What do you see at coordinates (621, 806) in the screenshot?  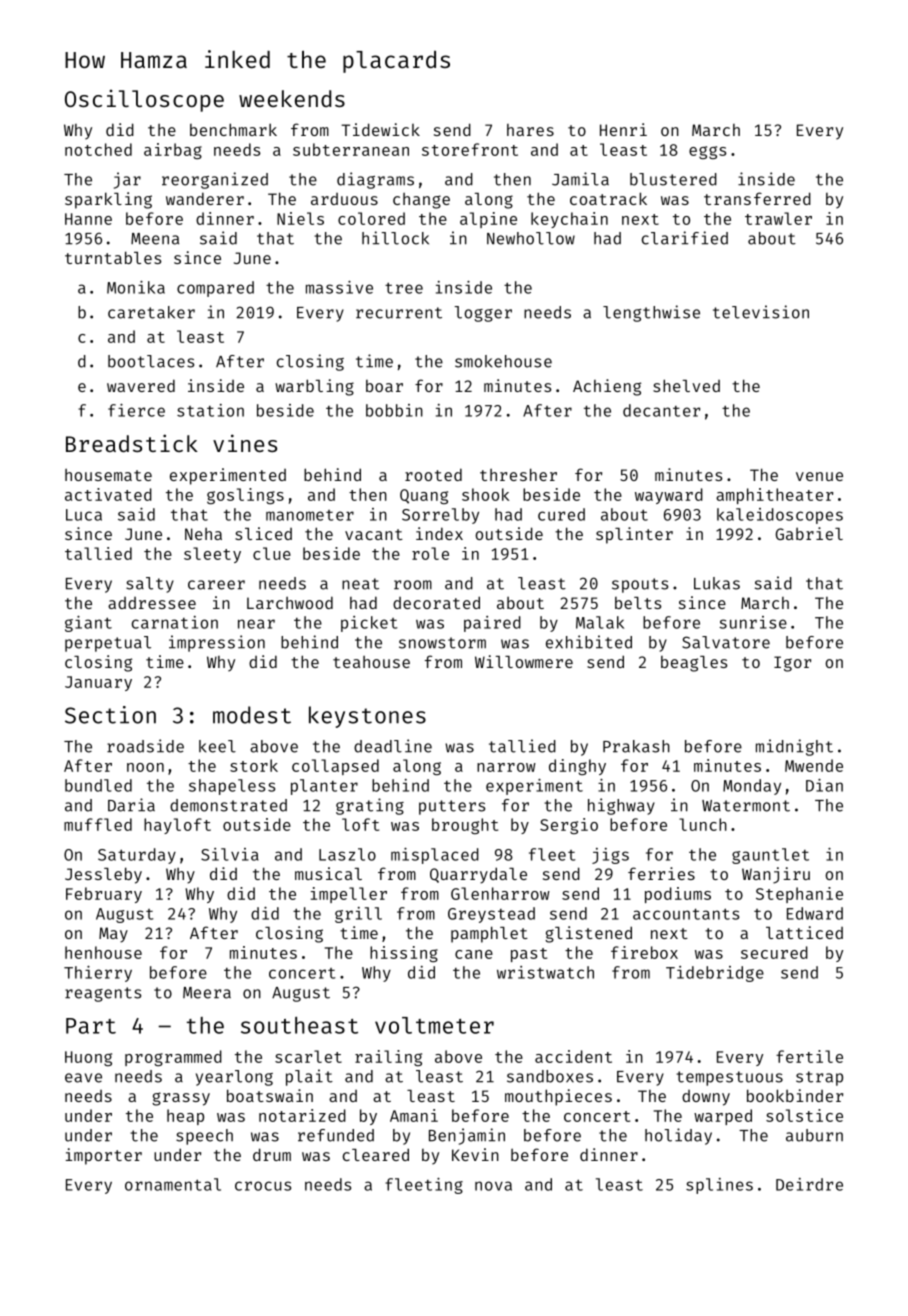 I see `highway` at bounding box center [621, 806].
